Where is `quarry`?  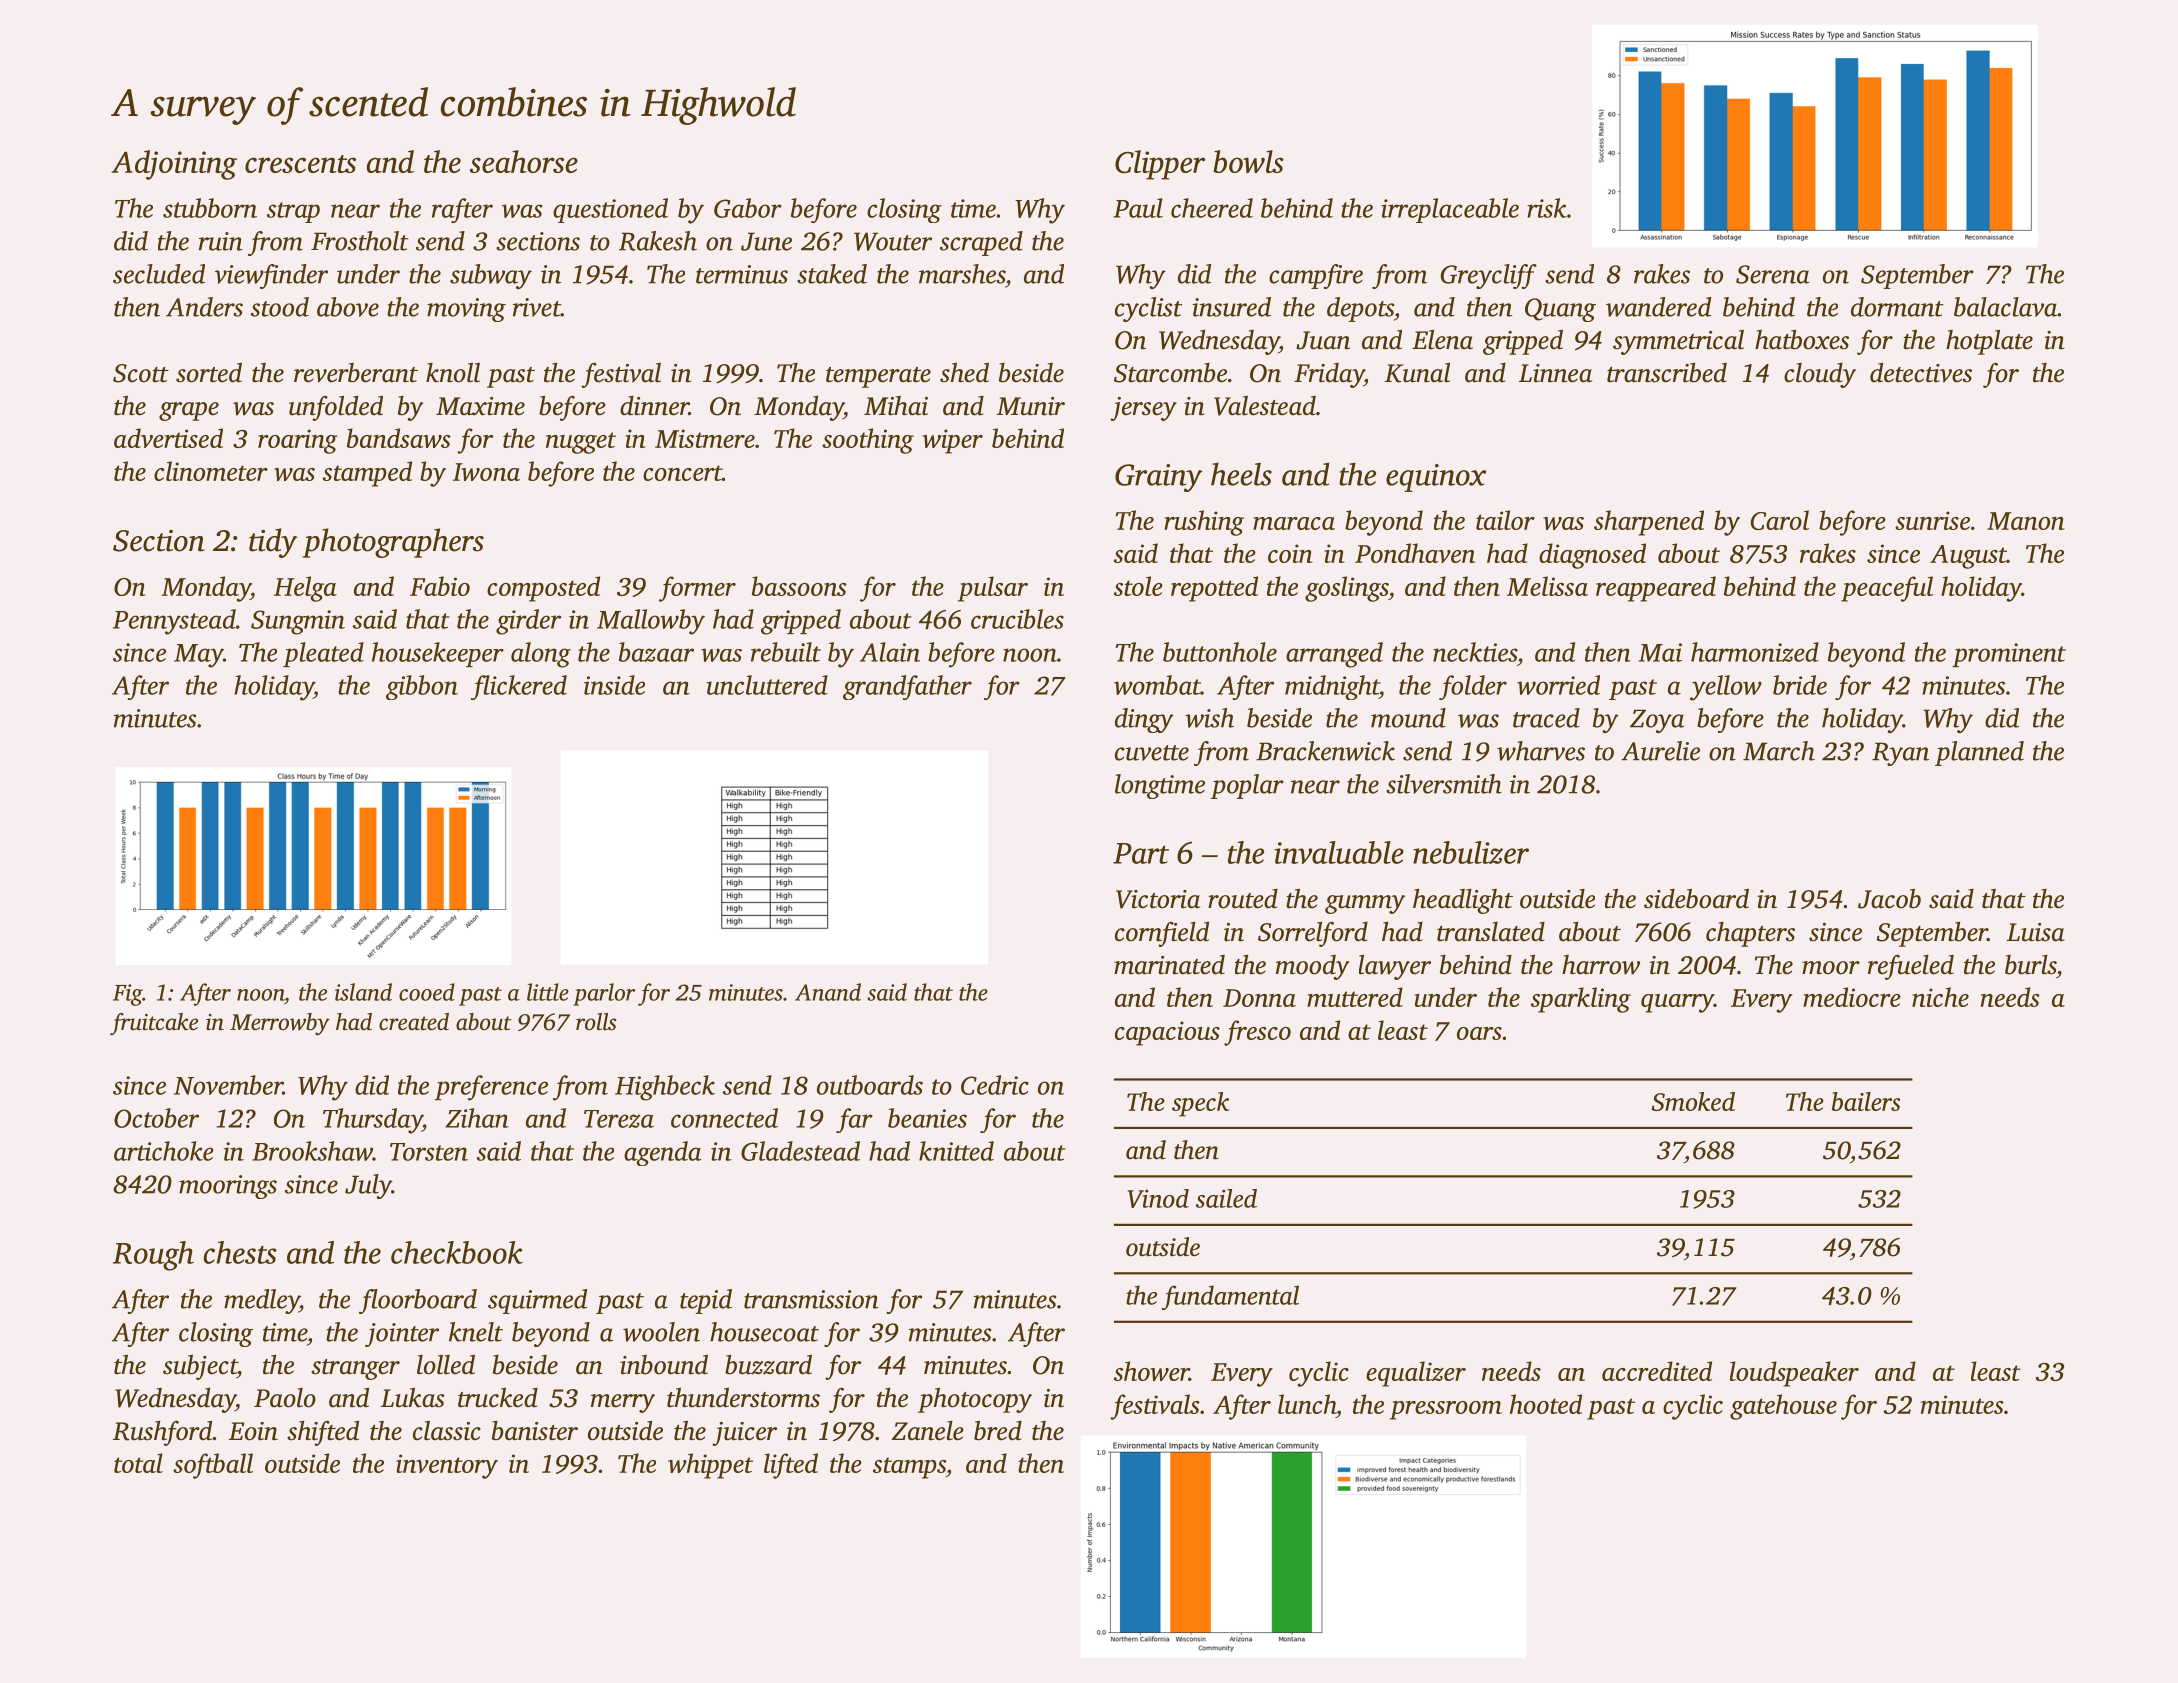 quarry is located at coordinates (1677, 1003).
